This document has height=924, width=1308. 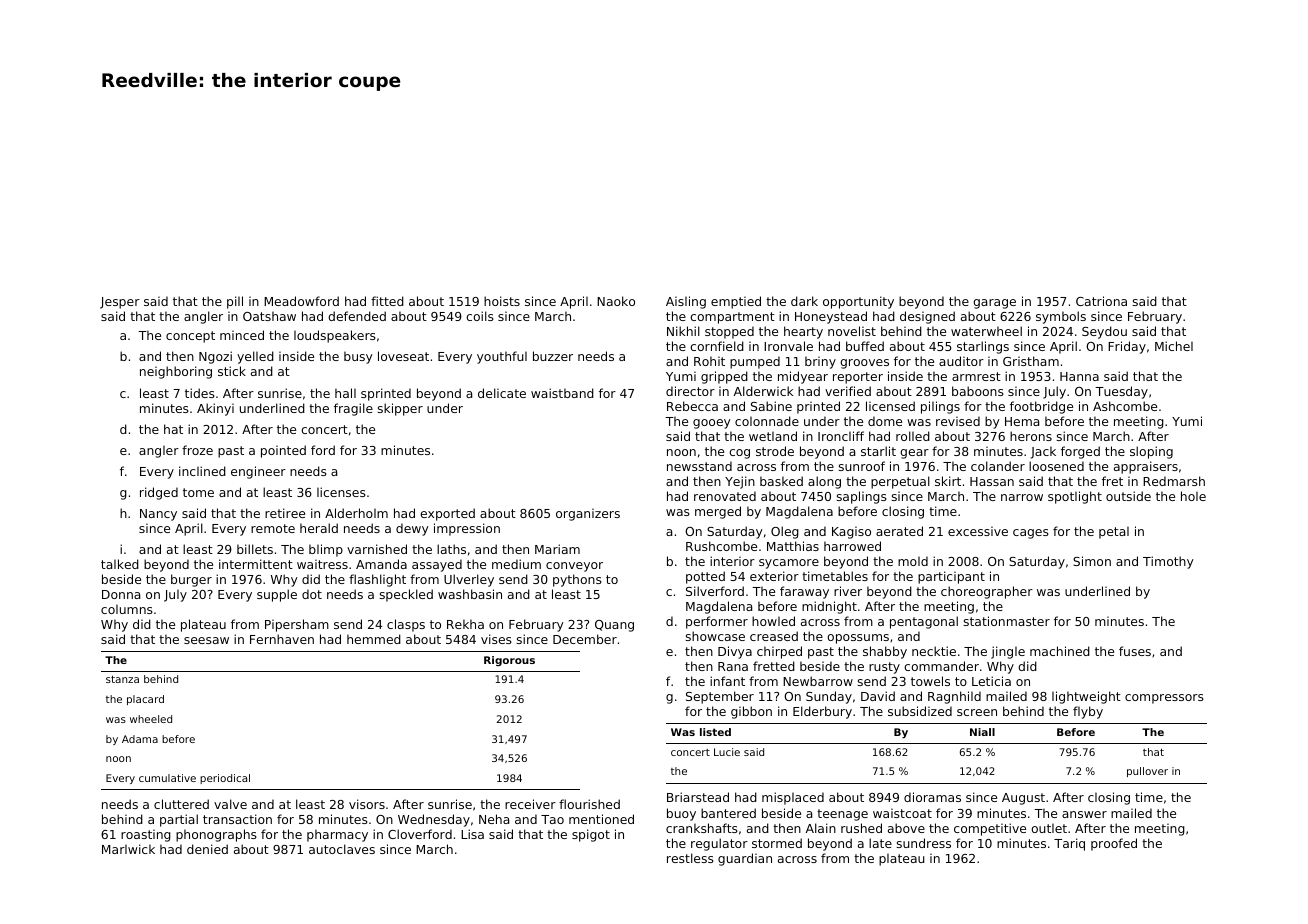 I want to click on retiree, so click(x=285, y=513).
